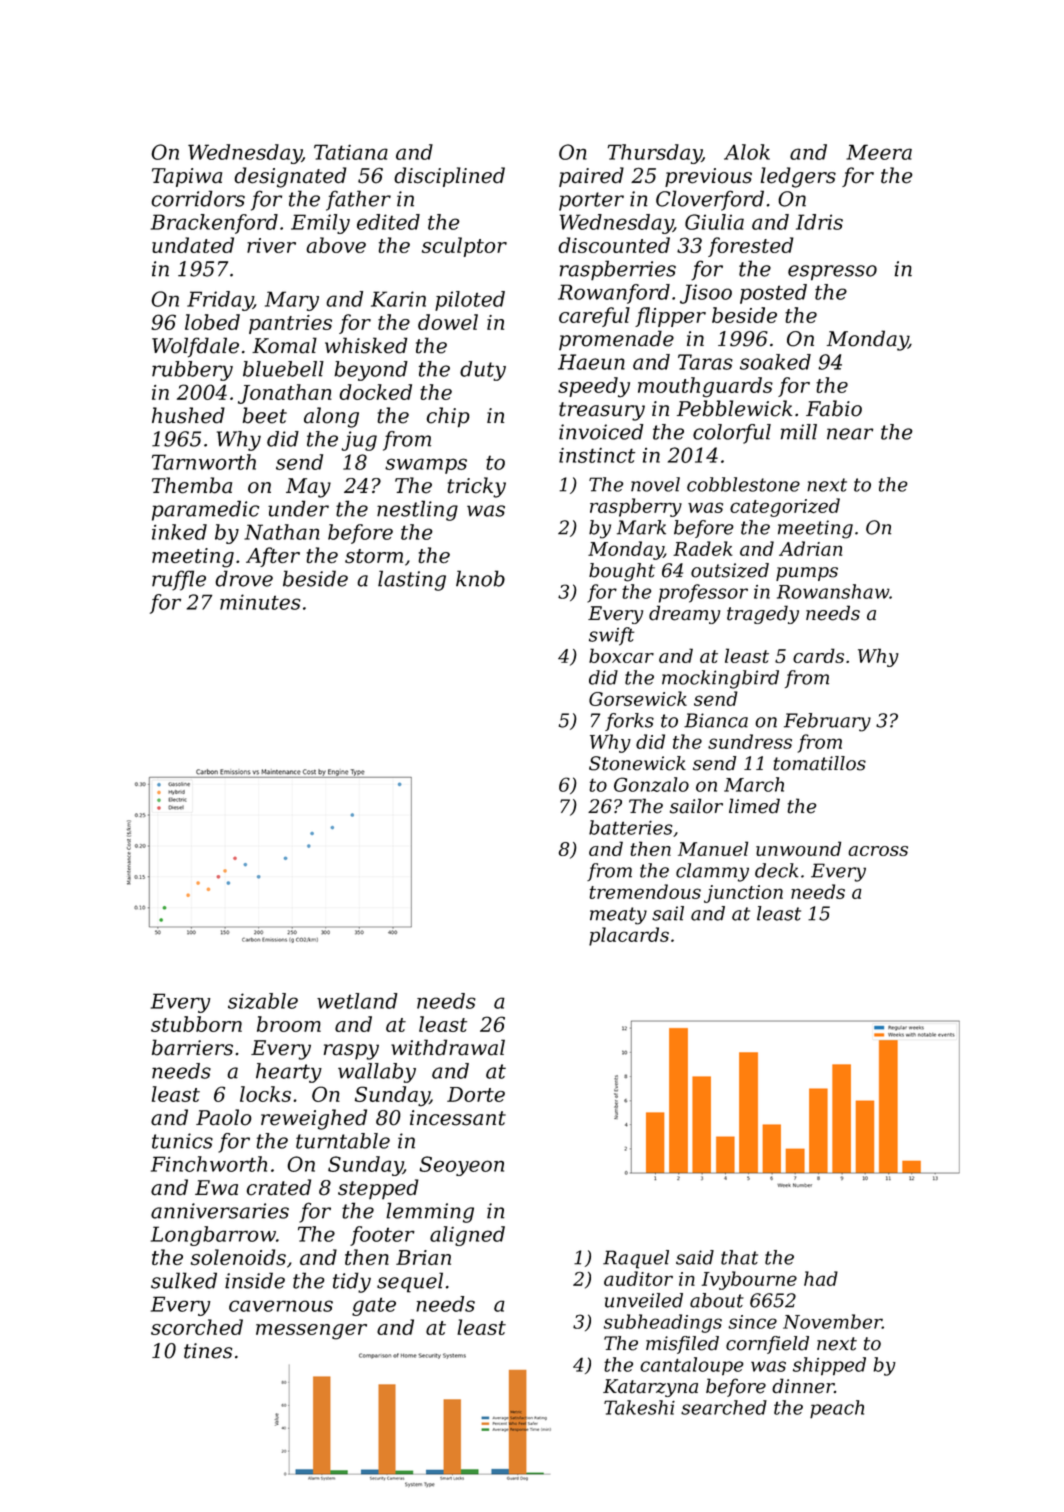 The image size is (1064, 1512). Describe the element at coordinates (695, 1257) in the screenshot. I see `said` at that location.
